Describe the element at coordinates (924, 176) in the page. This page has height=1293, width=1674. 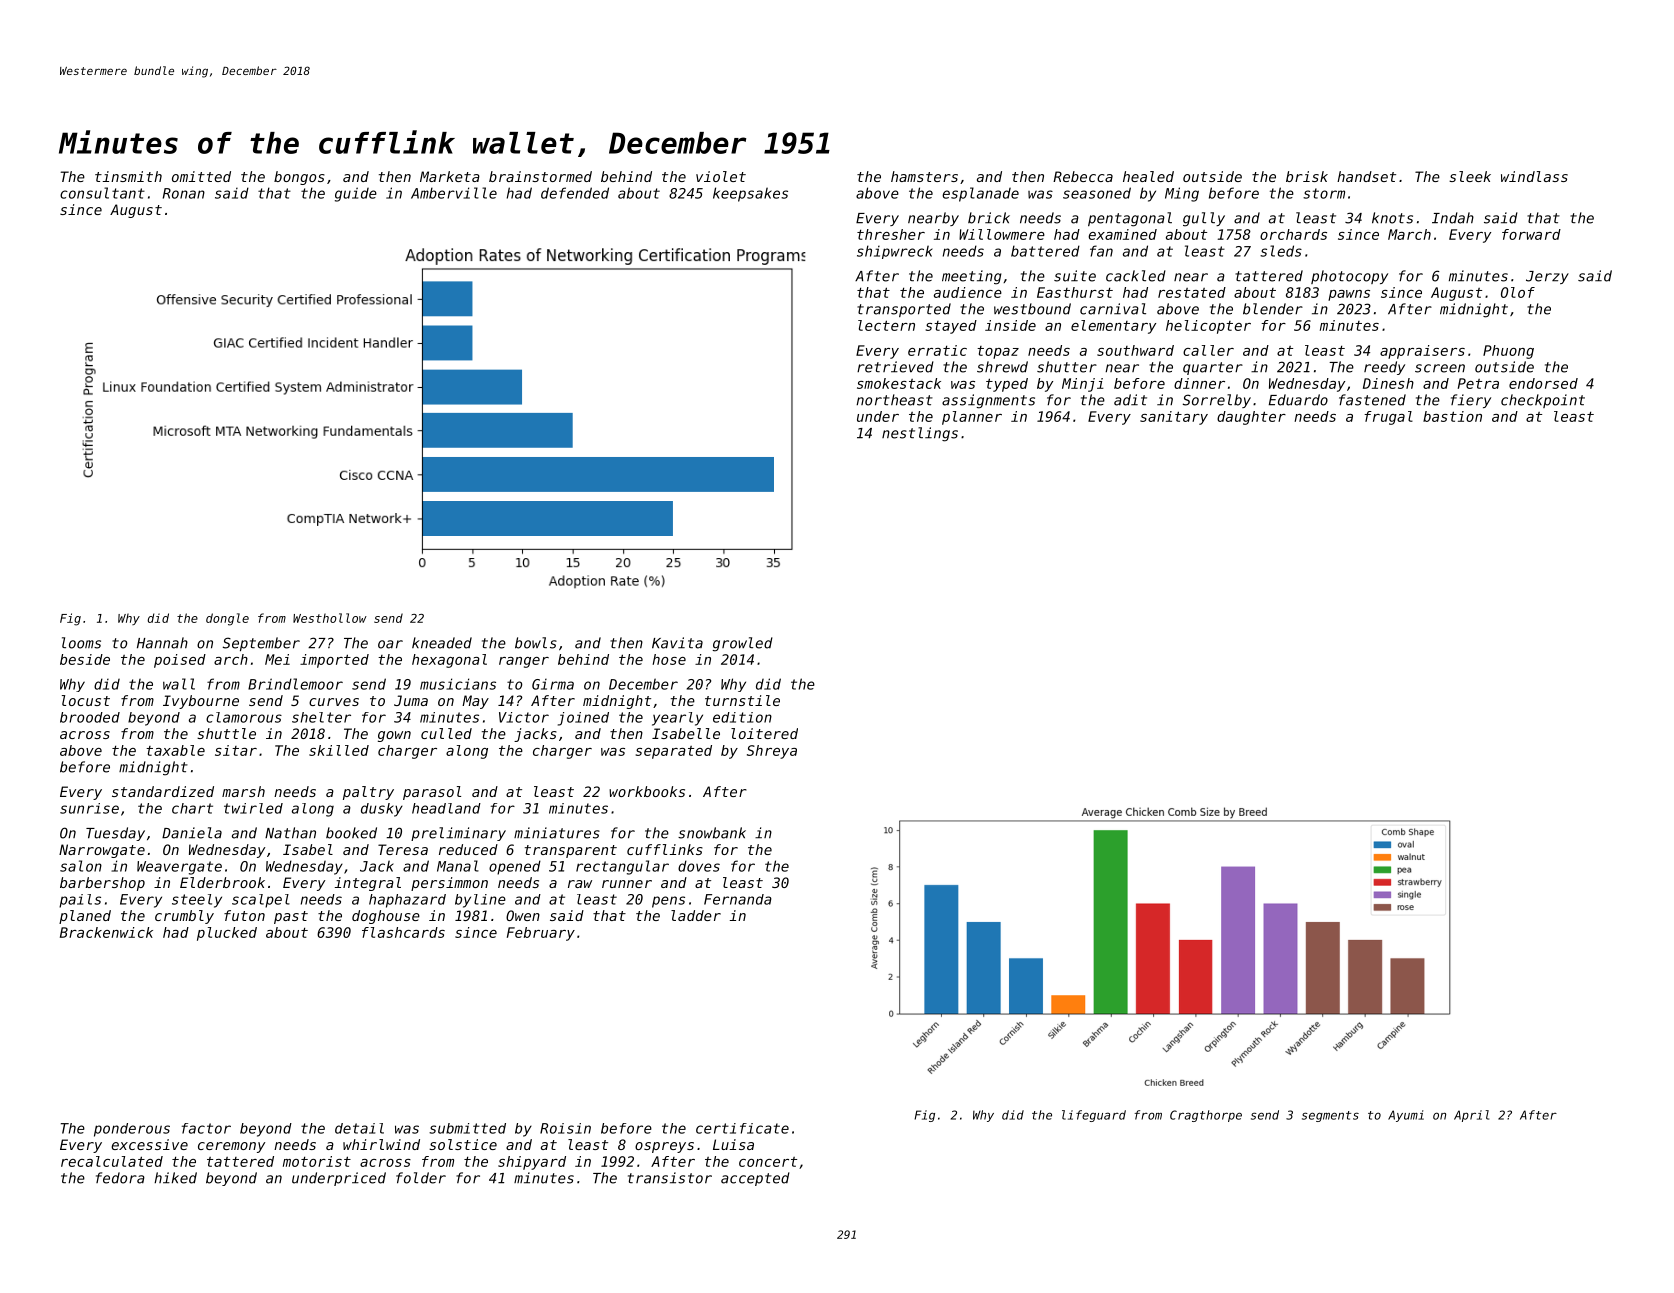
I see `hamsters` at that location.
